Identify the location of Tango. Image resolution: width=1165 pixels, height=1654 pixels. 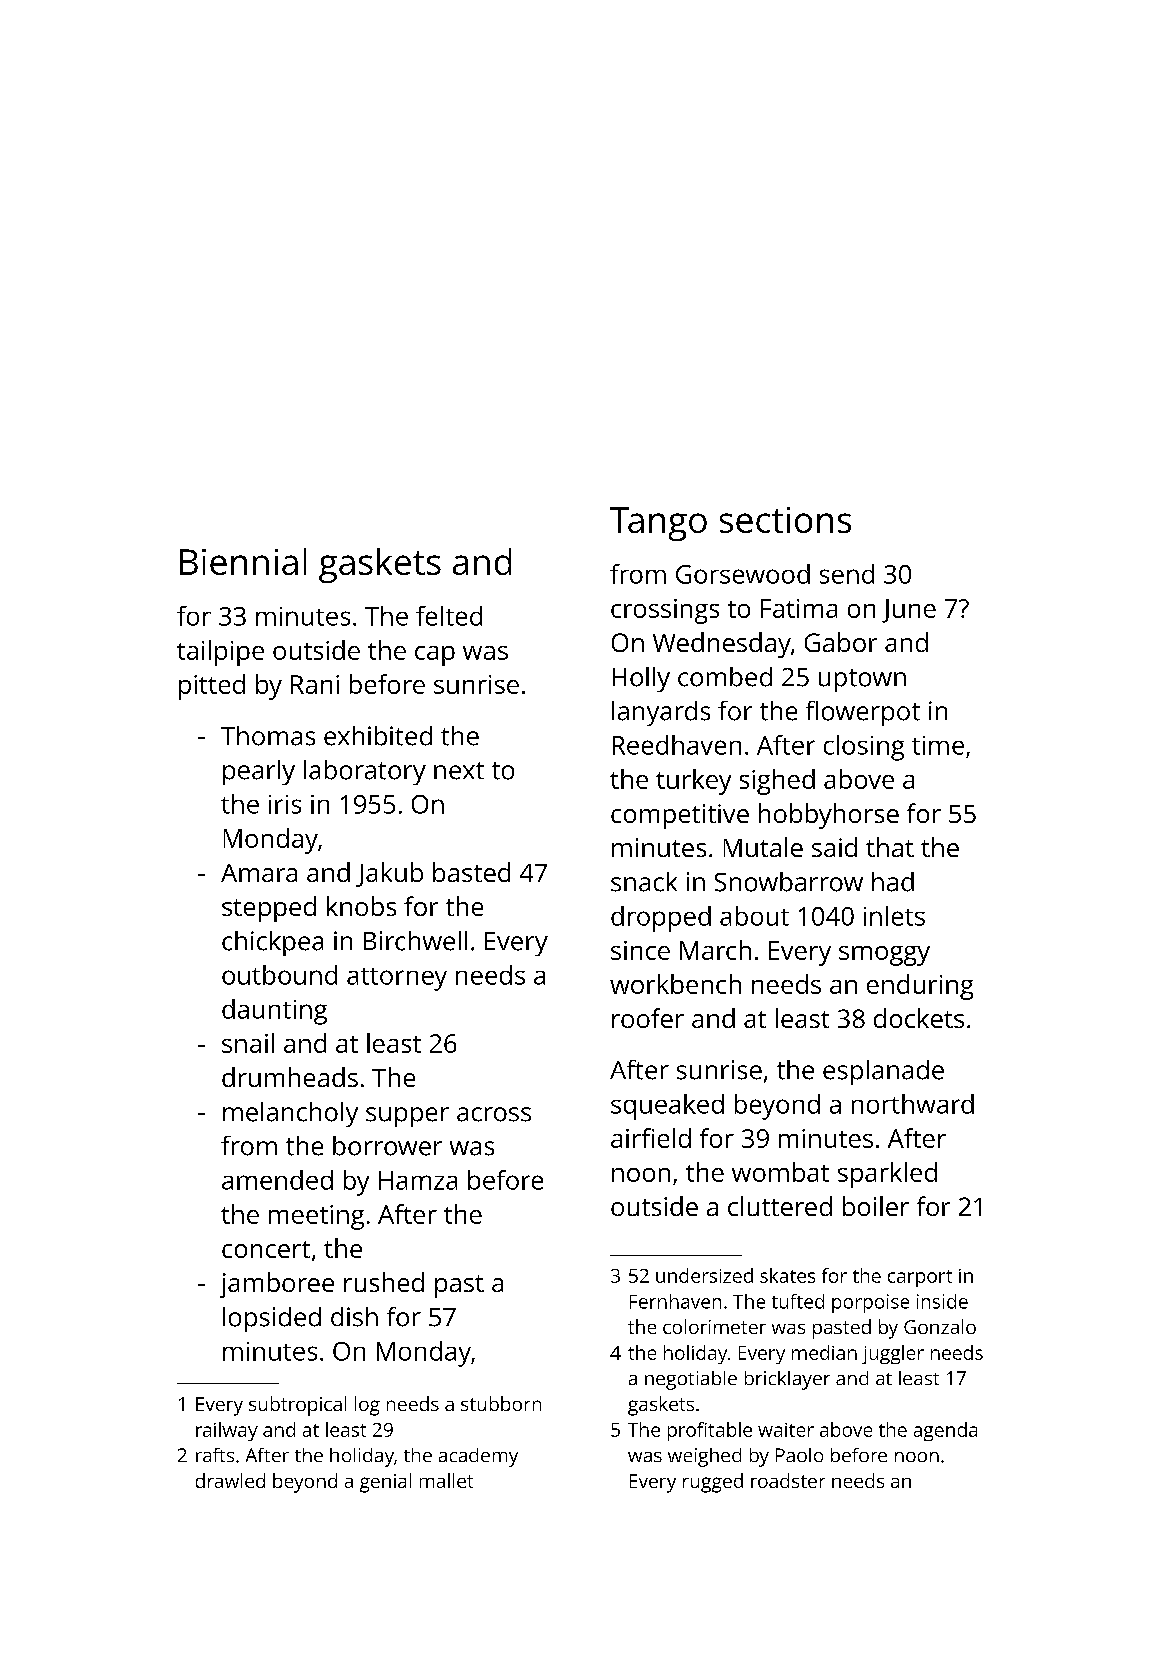
(658, 524).
